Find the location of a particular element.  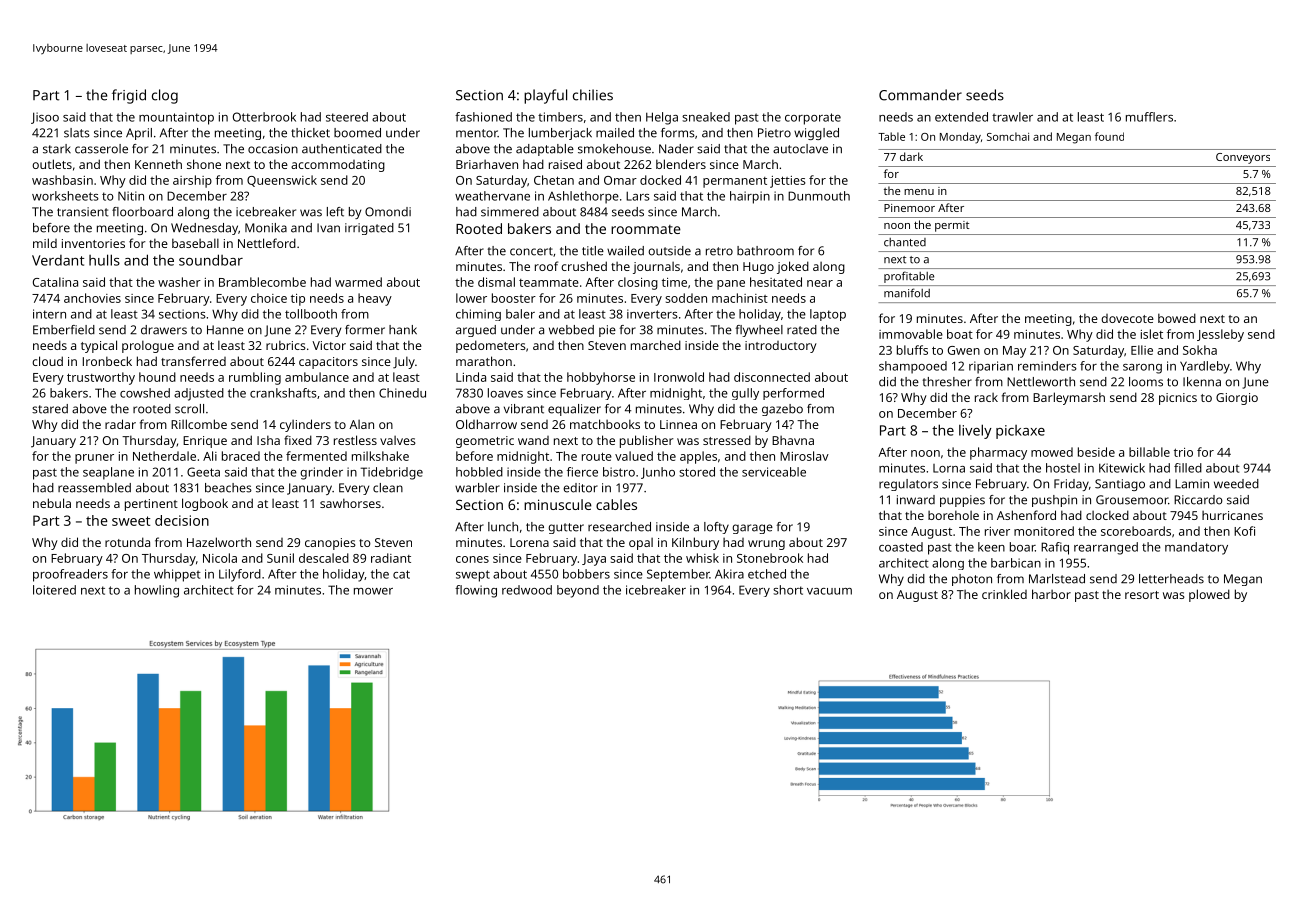

Somchai is located at coordinates (1008, 136).
